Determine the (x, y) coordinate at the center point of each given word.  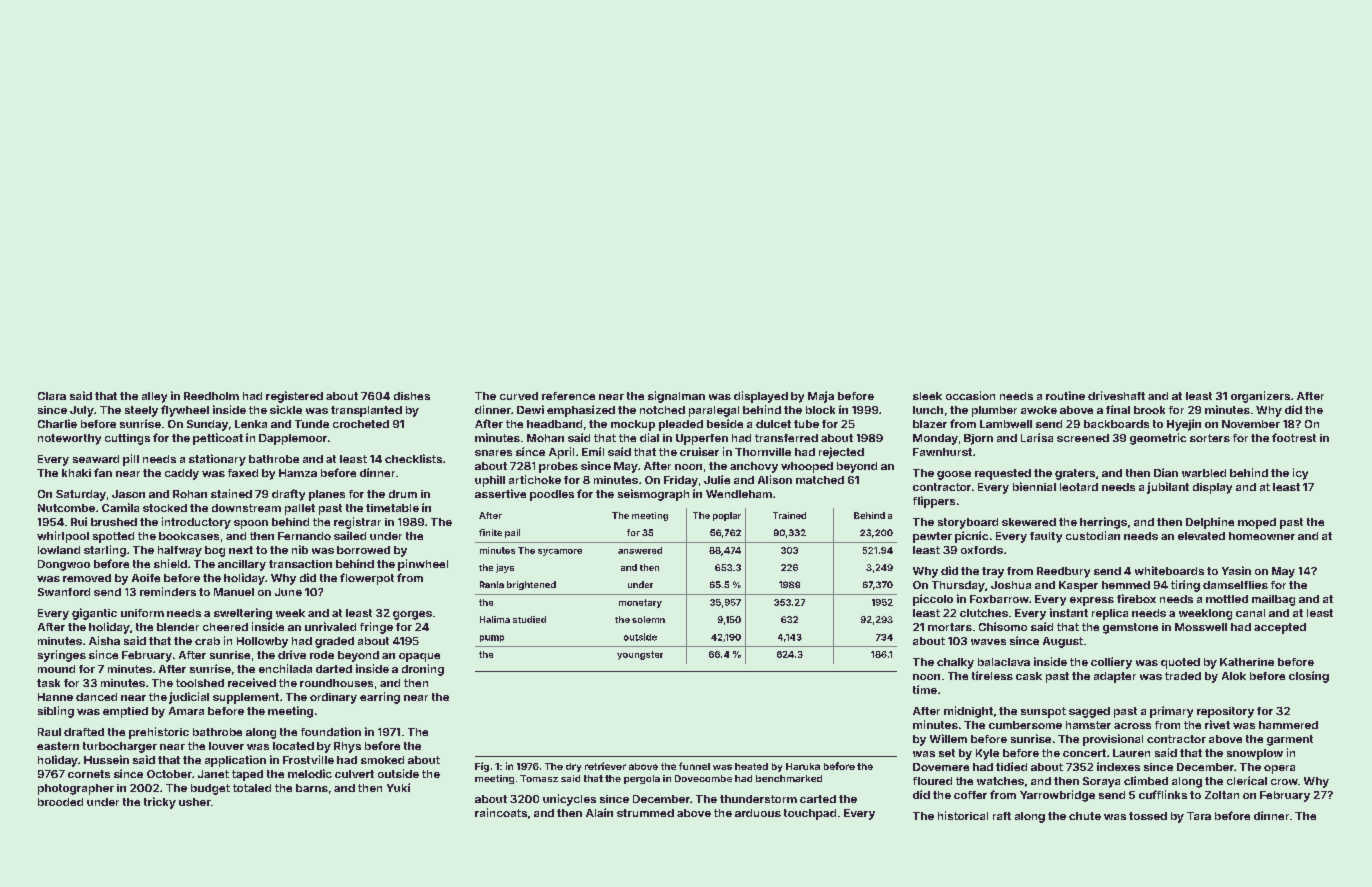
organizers (1260, 397)
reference (568, 396)
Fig (482, 767)
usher (195, 802)
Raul (49, 732)
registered (294, 397)
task (48, 683)
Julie (717, 479)
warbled (1204, 473)
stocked (165, 508)
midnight (968, 712)
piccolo (933, 600)
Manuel (234, 592)
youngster (640, 655)
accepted (1280, 628)
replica (1110, 614)
